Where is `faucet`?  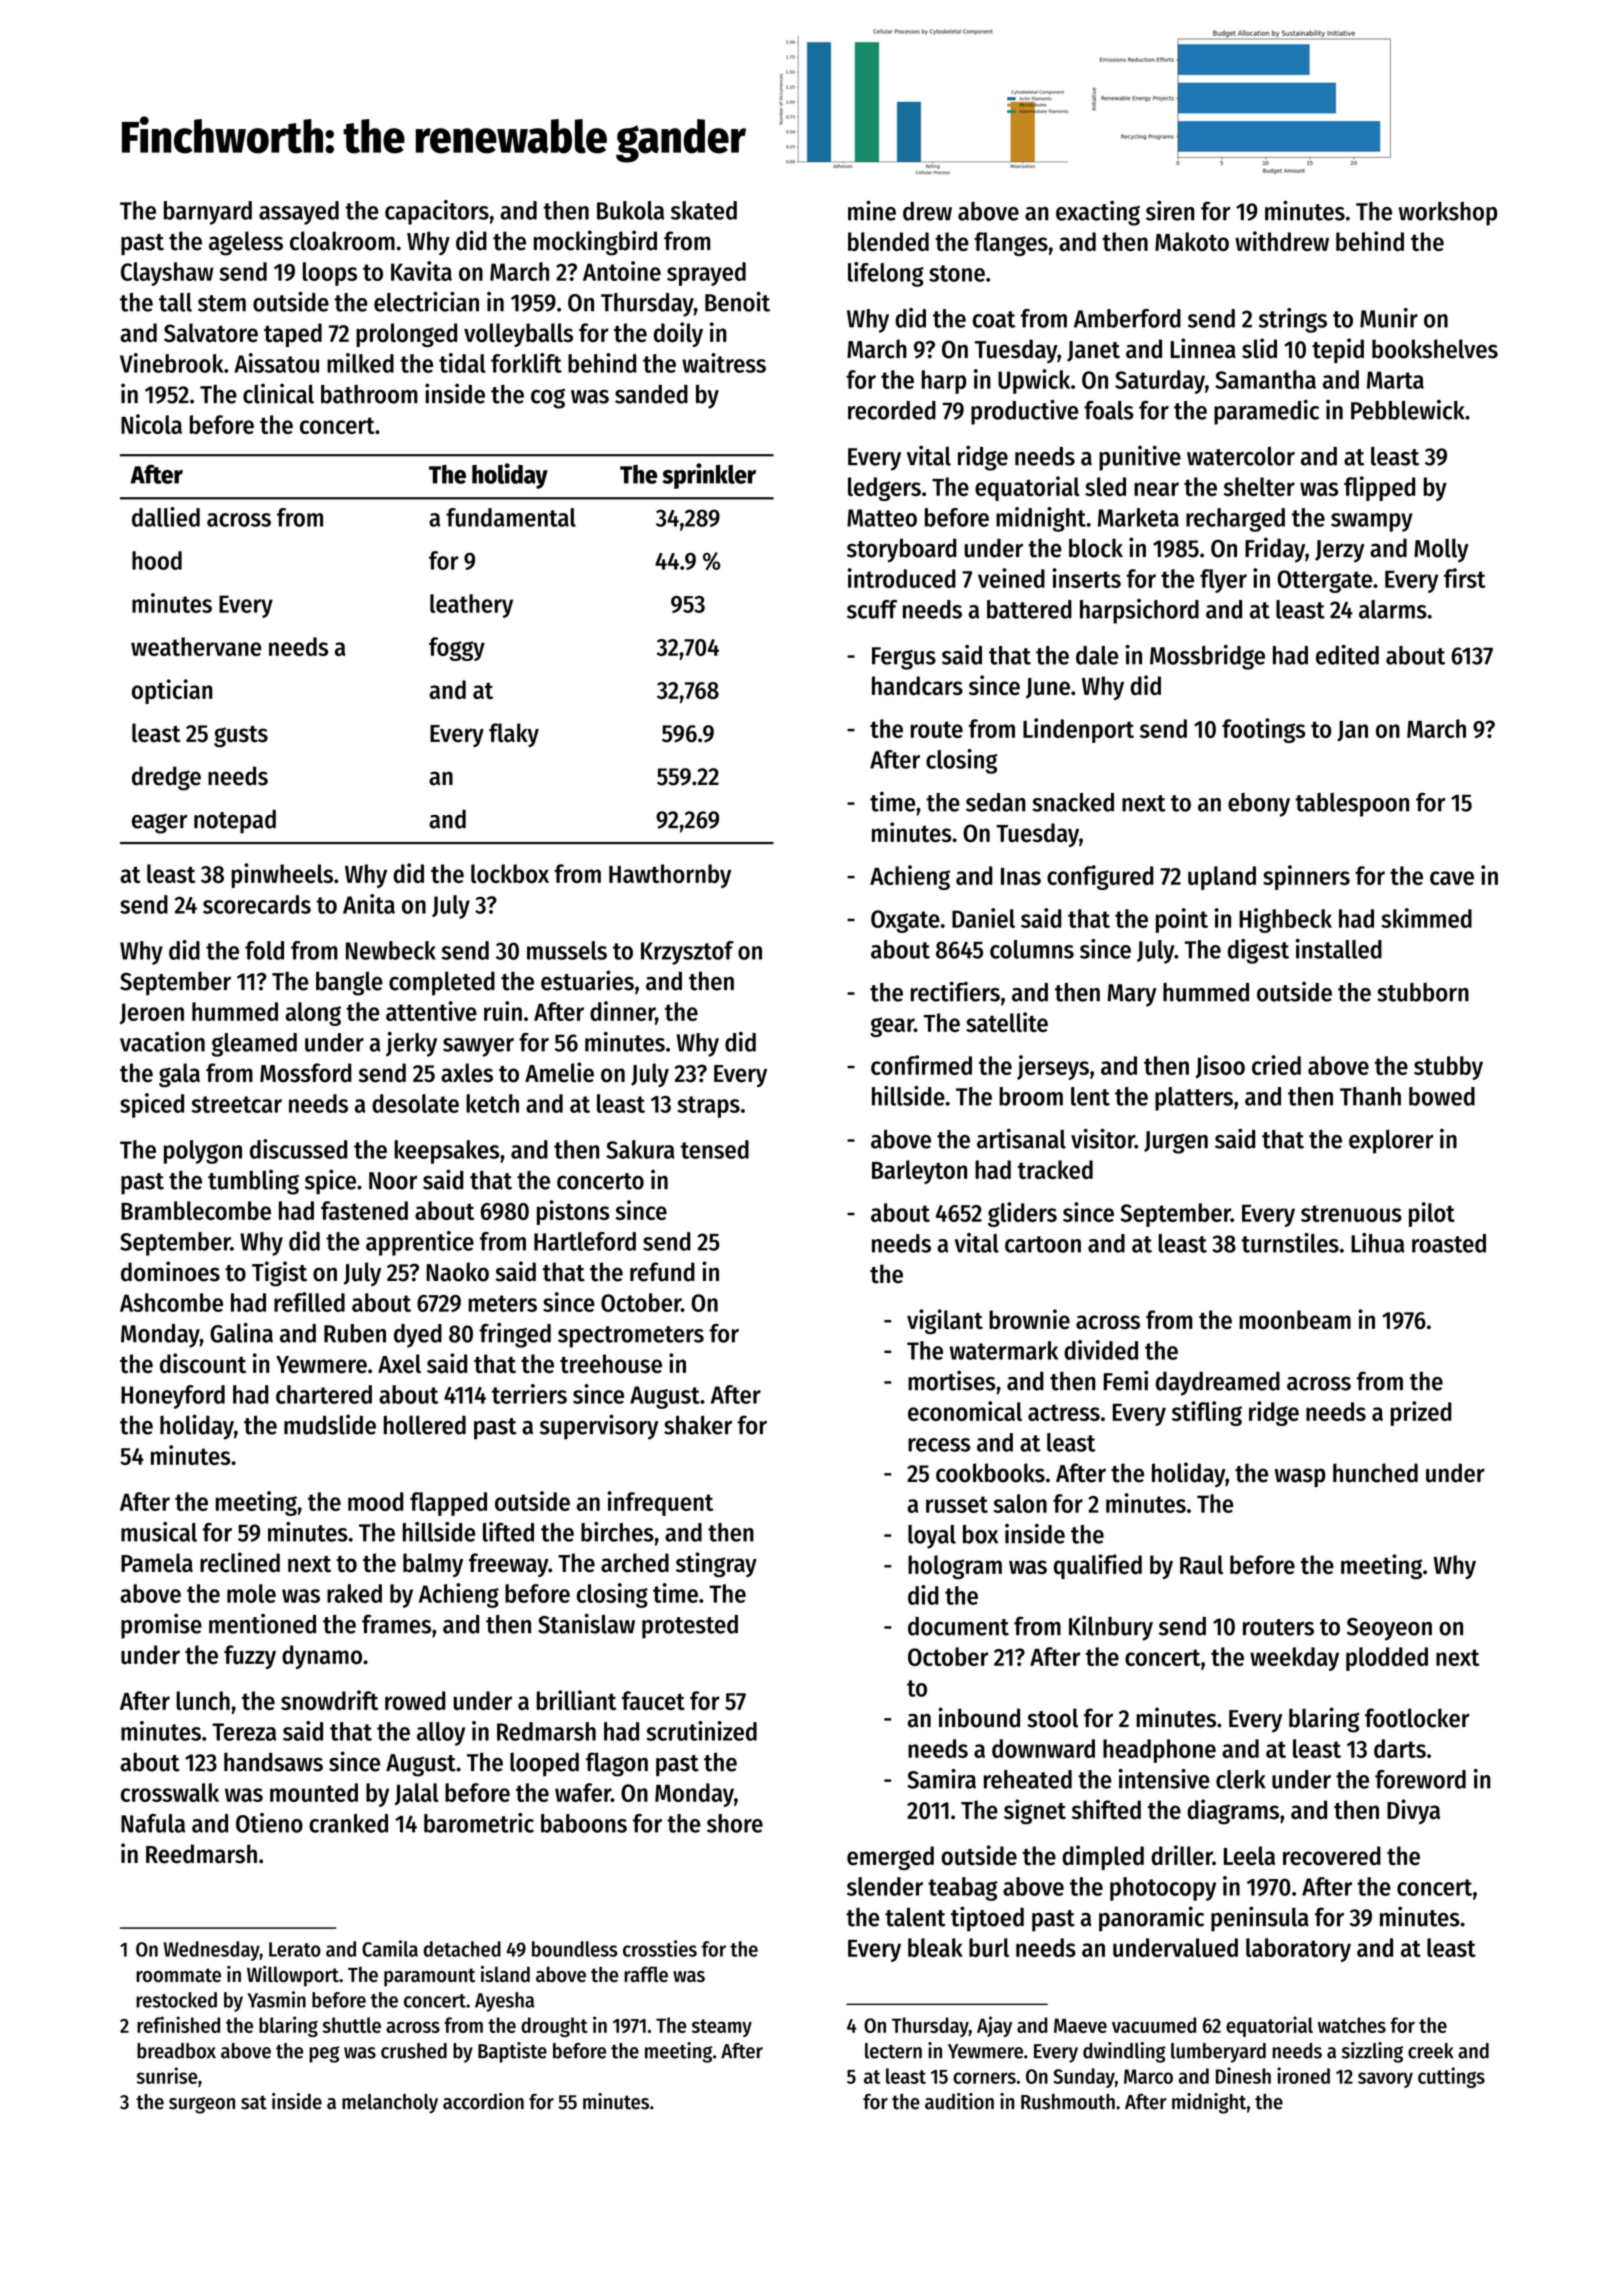
faucet is located at coordinates (653, 1700).
